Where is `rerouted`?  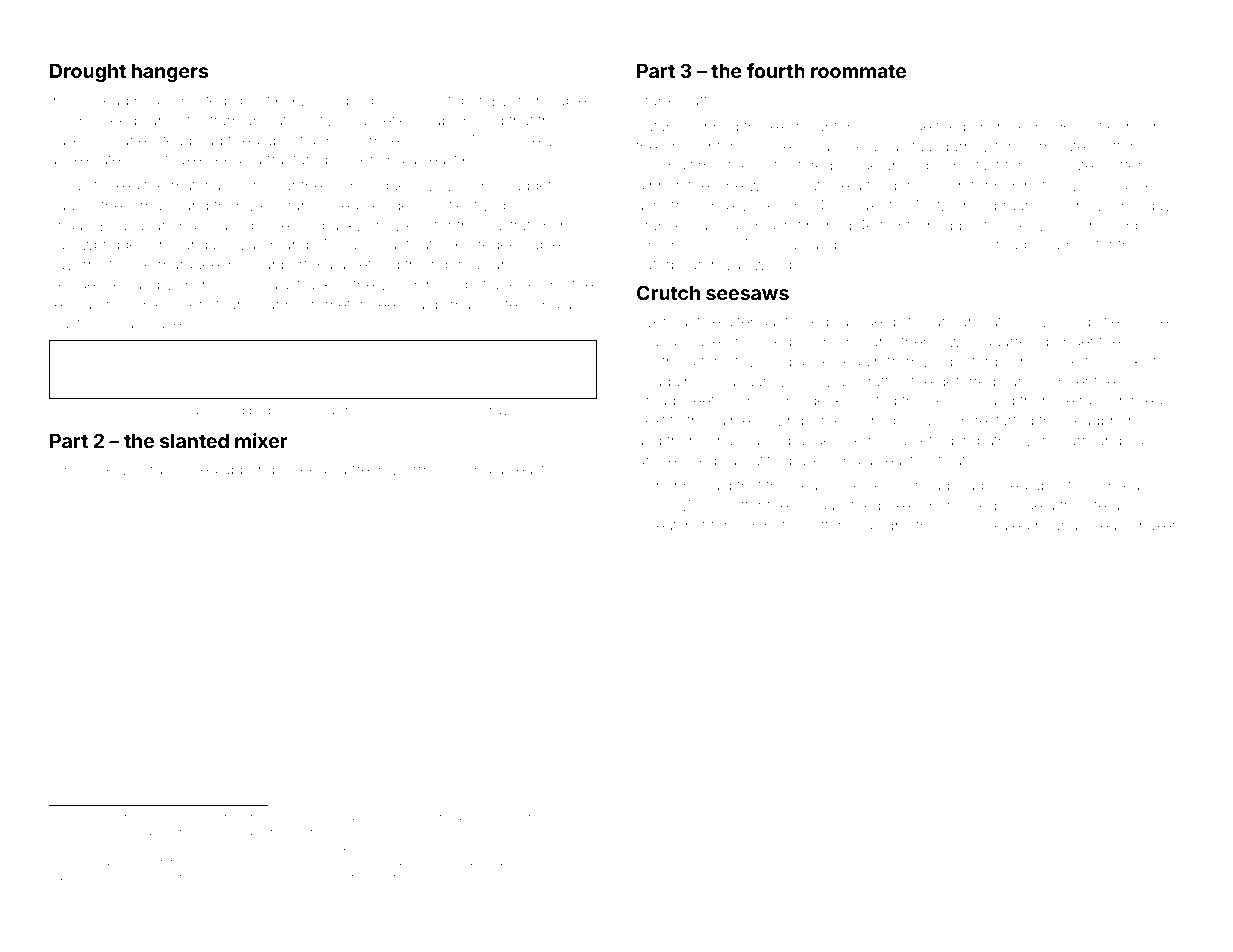
rerouted is located at coordinates (537, 862).
